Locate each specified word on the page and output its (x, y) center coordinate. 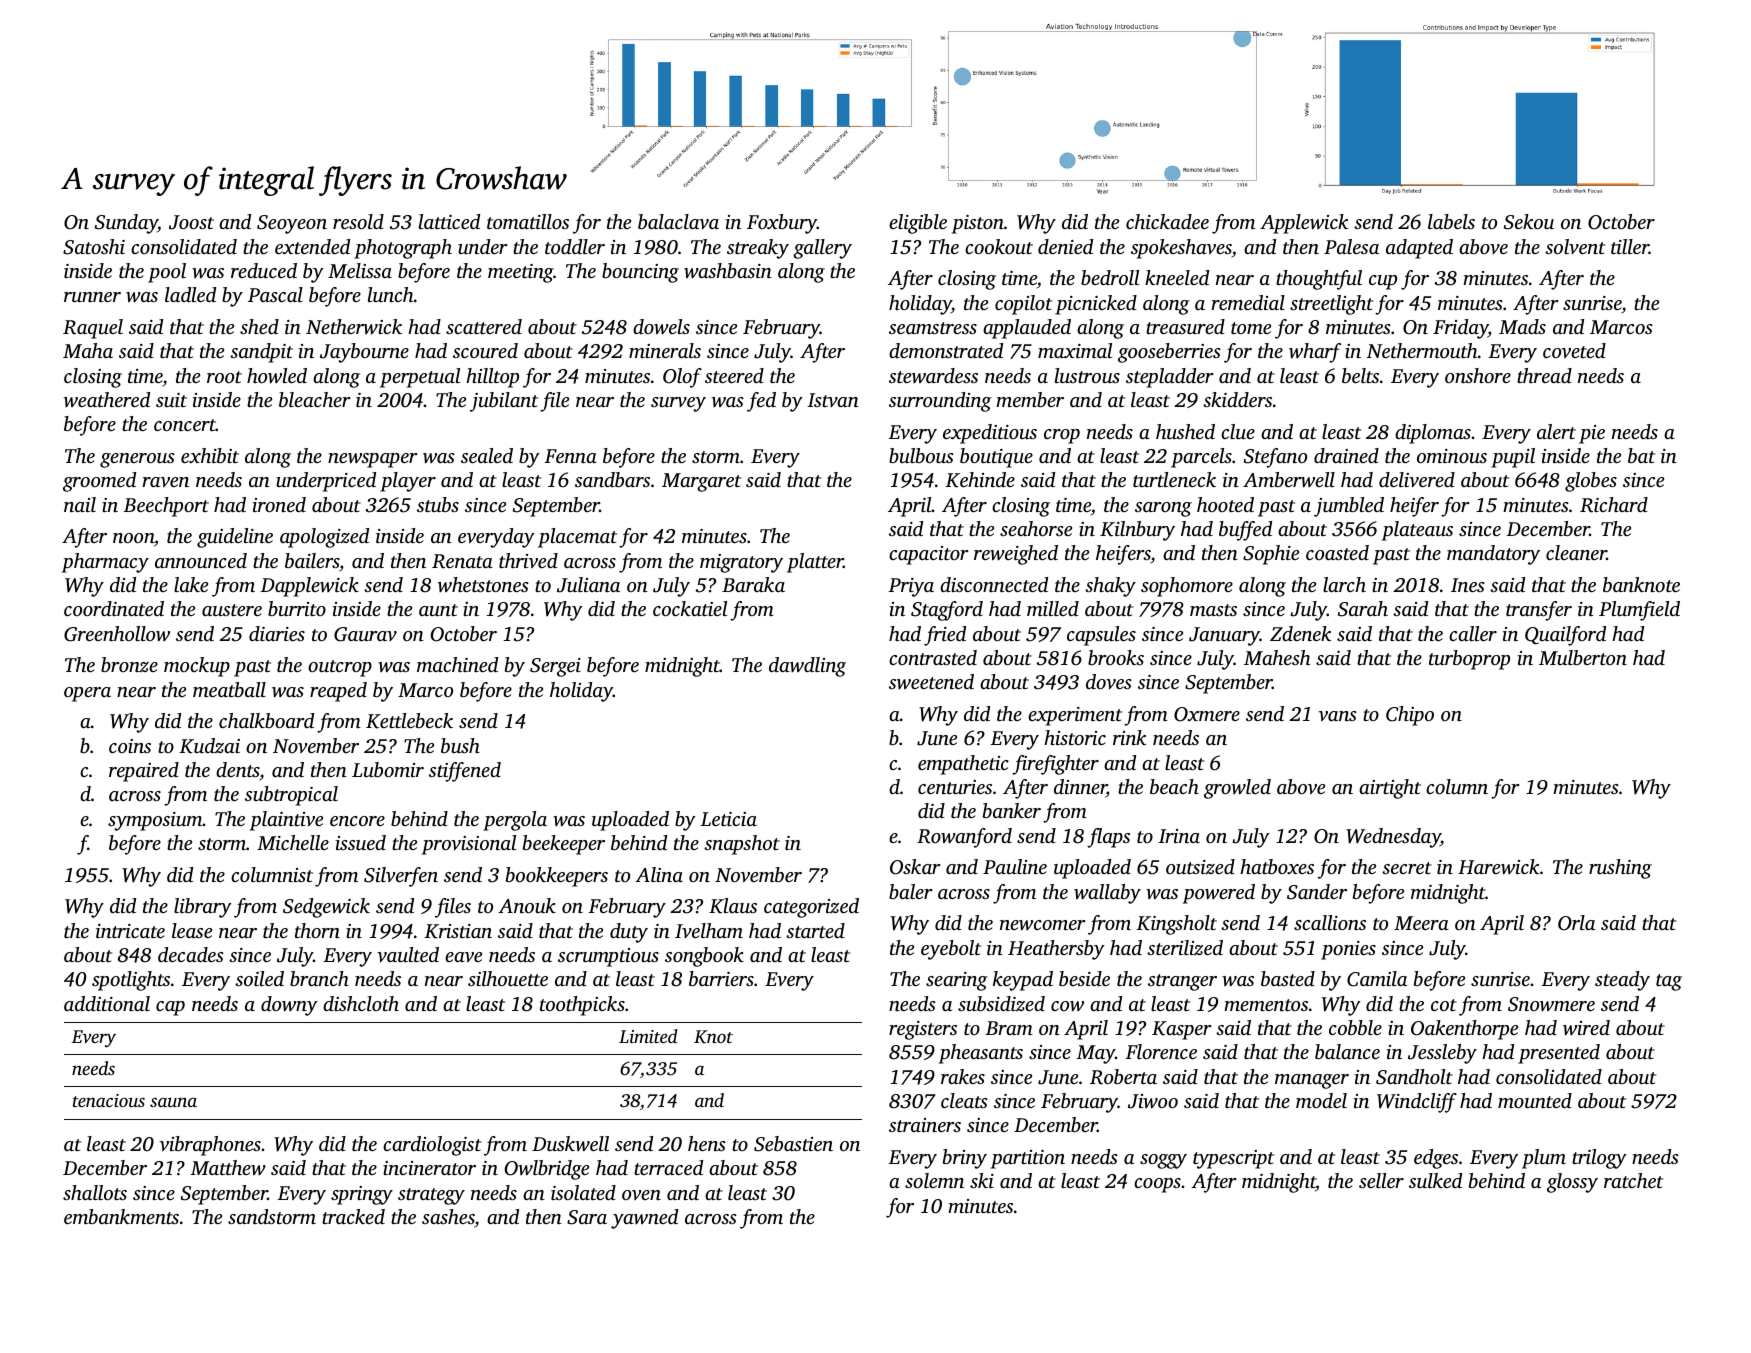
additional (107, 1003)
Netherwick (354, 327)
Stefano (1275, 458)
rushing (1620, 869)
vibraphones (210, 1146)
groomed (99, 482)
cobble (1355, 1027)
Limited (648, 1036)
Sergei (555, 667)
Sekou (1529, 222)
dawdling (807, 667)
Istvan (833, 400)
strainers (925, 1125)
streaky (758, 249)
